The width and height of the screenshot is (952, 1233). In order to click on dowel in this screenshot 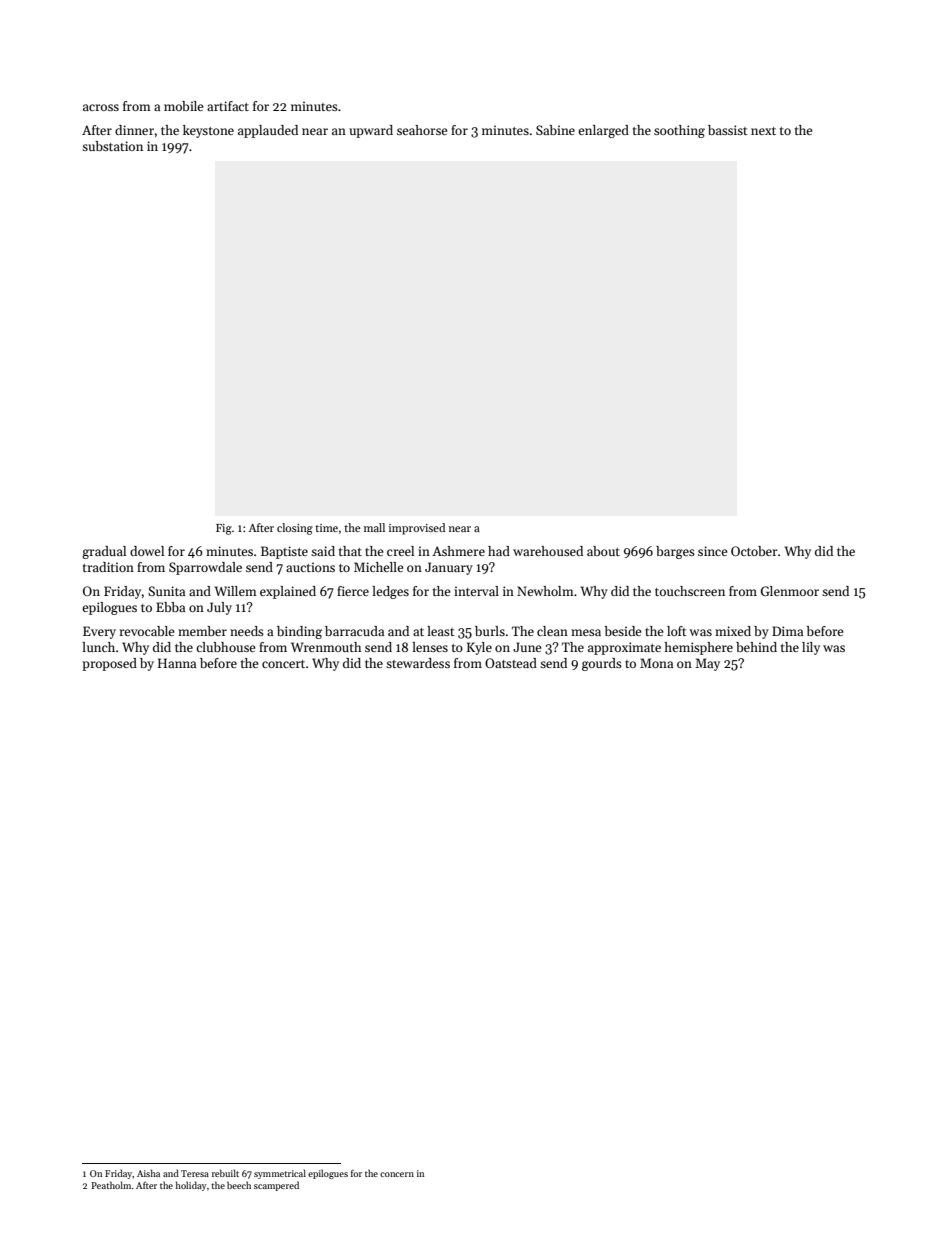, I will do `click(147, 551)`.
